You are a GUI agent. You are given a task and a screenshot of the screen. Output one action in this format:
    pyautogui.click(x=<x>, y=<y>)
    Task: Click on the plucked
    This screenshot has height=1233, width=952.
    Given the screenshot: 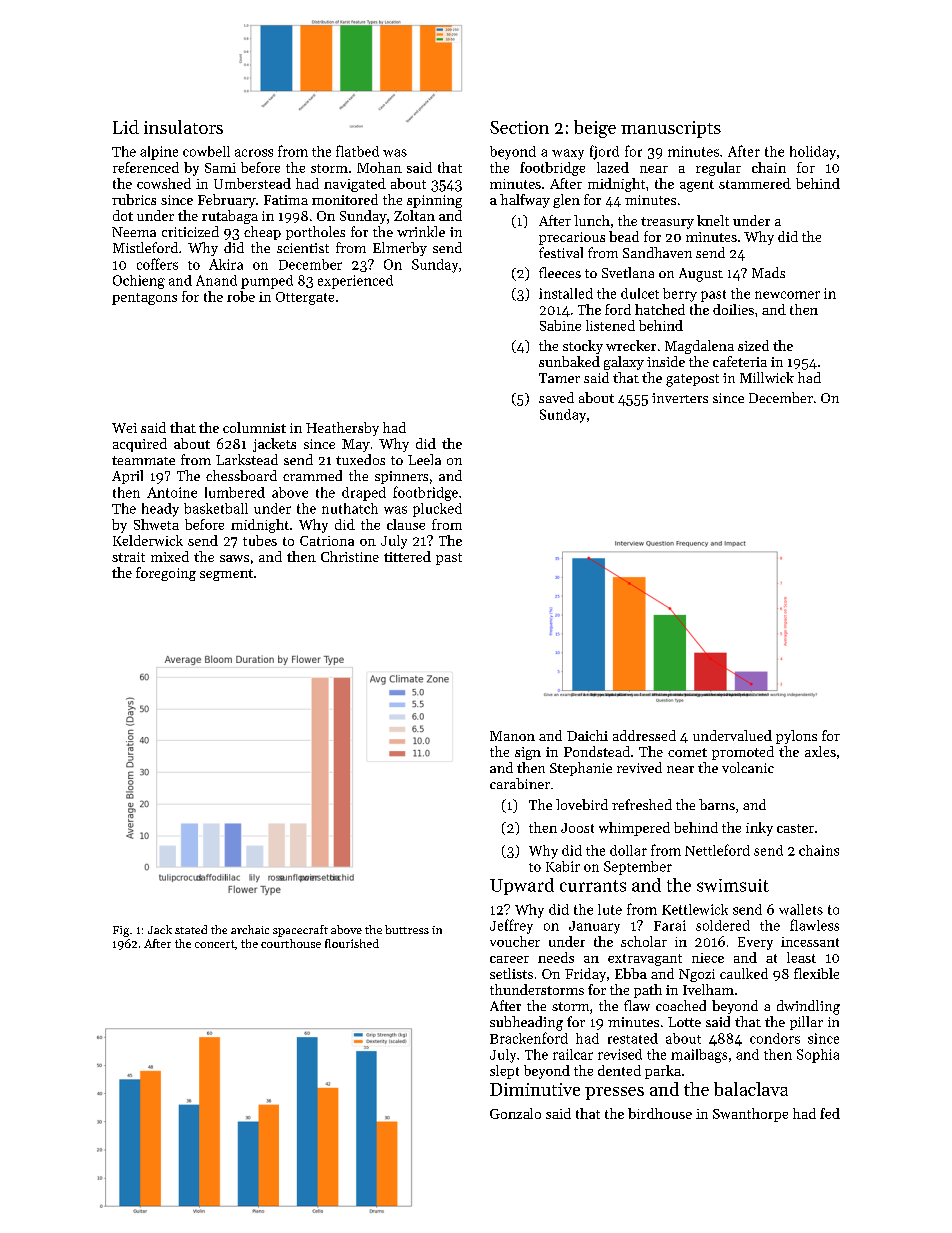 What is the action you would take?
    pyautogui.click(x=437, y=510)
